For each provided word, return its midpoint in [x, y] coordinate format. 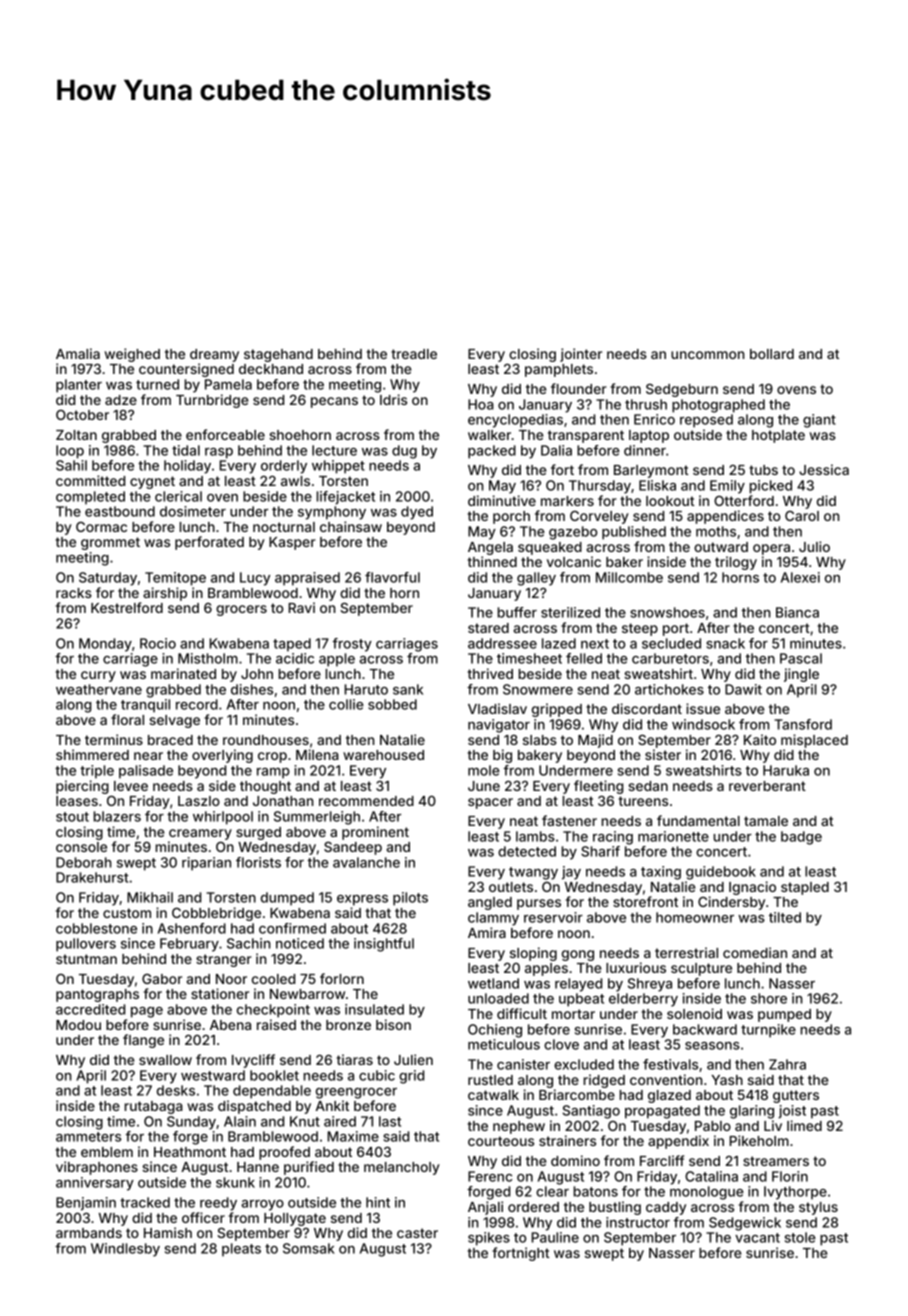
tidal [186, 450]
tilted [785, 917]
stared [488, 628]
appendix [678, 1142]
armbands [89, 1233]
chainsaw [351, 526]
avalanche [366, 862]
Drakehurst [92, 877]
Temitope [175, 579]
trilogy [736, 563]
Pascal [801, 658]
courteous [501, 1141]
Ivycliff [253, 1061]
